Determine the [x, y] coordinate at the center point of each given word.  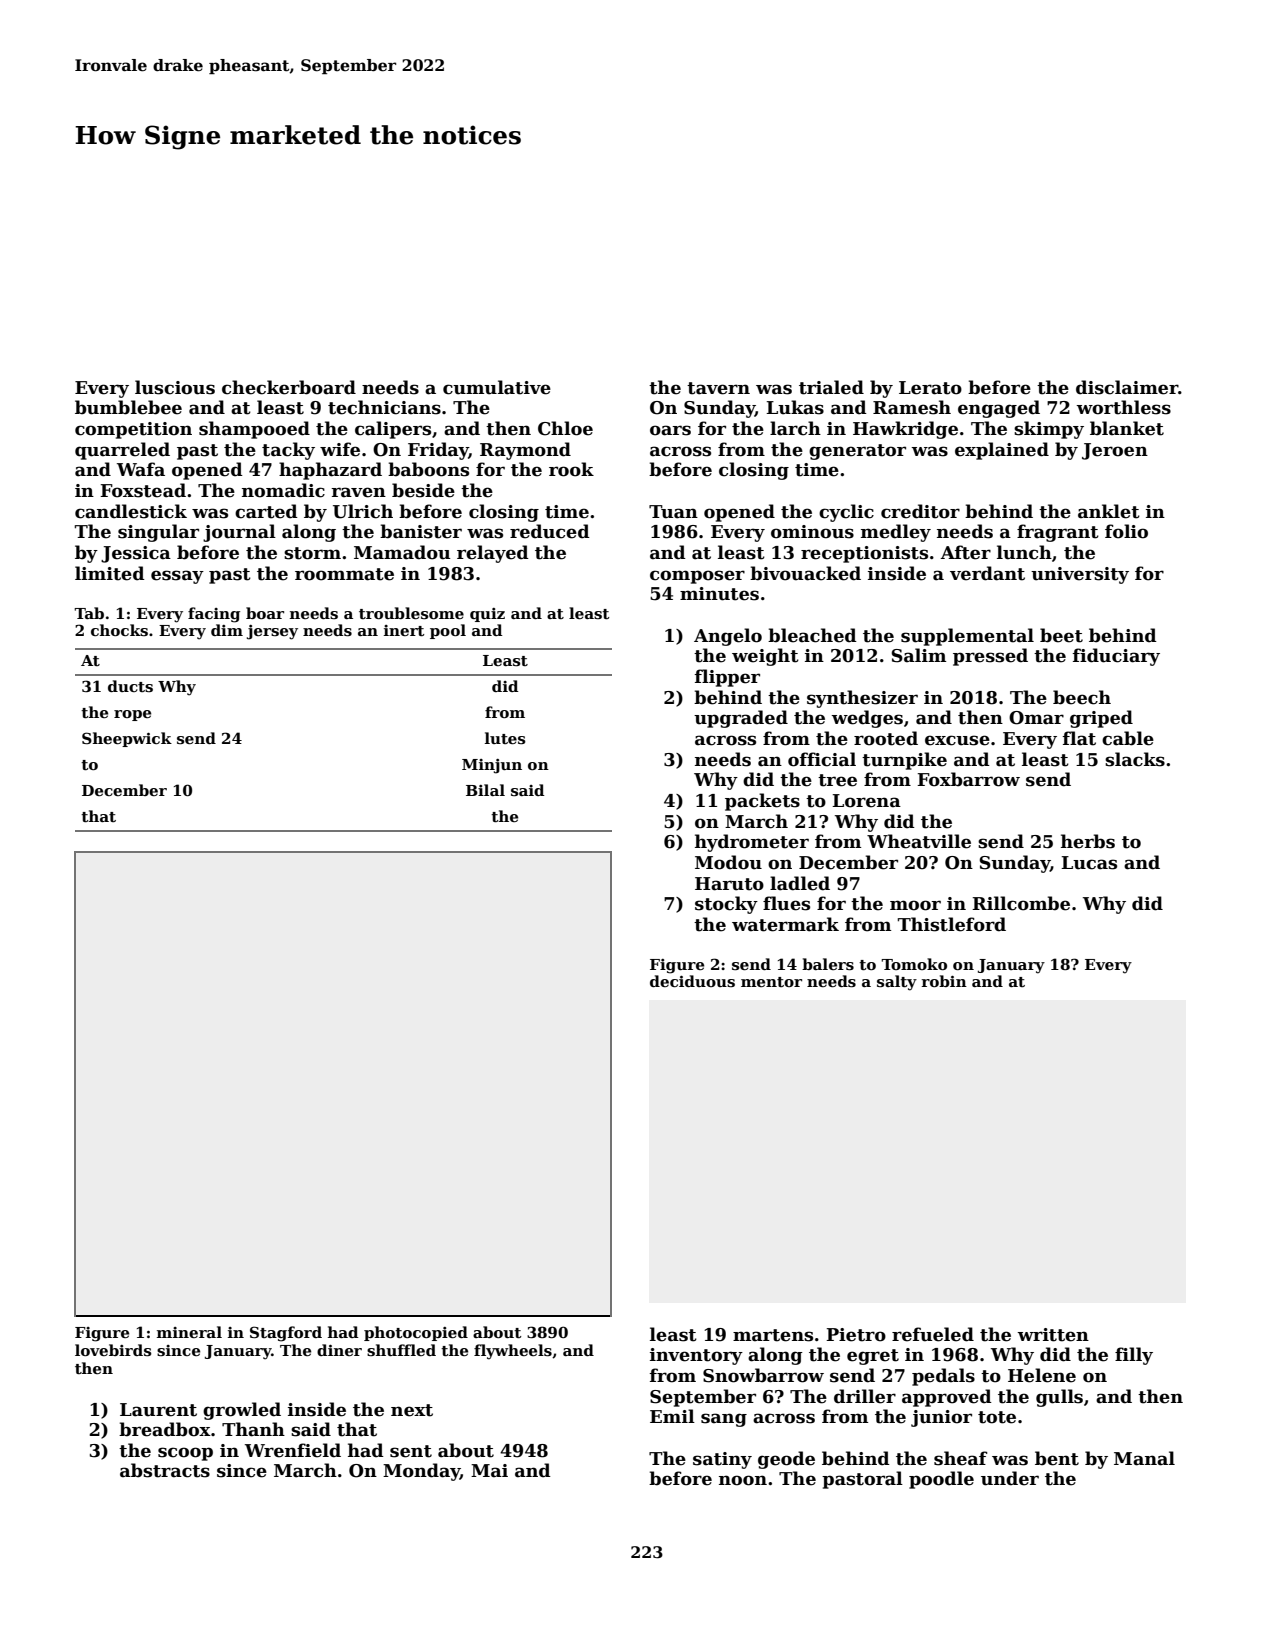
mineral [189, 1332]
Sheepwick [127, 739]
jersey [272, 632]
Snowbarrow [763, 1375]
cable [1128, 738]
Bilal [485, 790]
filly [1134, 1356]
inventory [696, 1356]
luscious [175, 387]
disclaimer [1127, 387]
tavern [718, 388]
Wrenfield [293, 1450]
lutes [505, 738]
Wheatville [919, 841]
